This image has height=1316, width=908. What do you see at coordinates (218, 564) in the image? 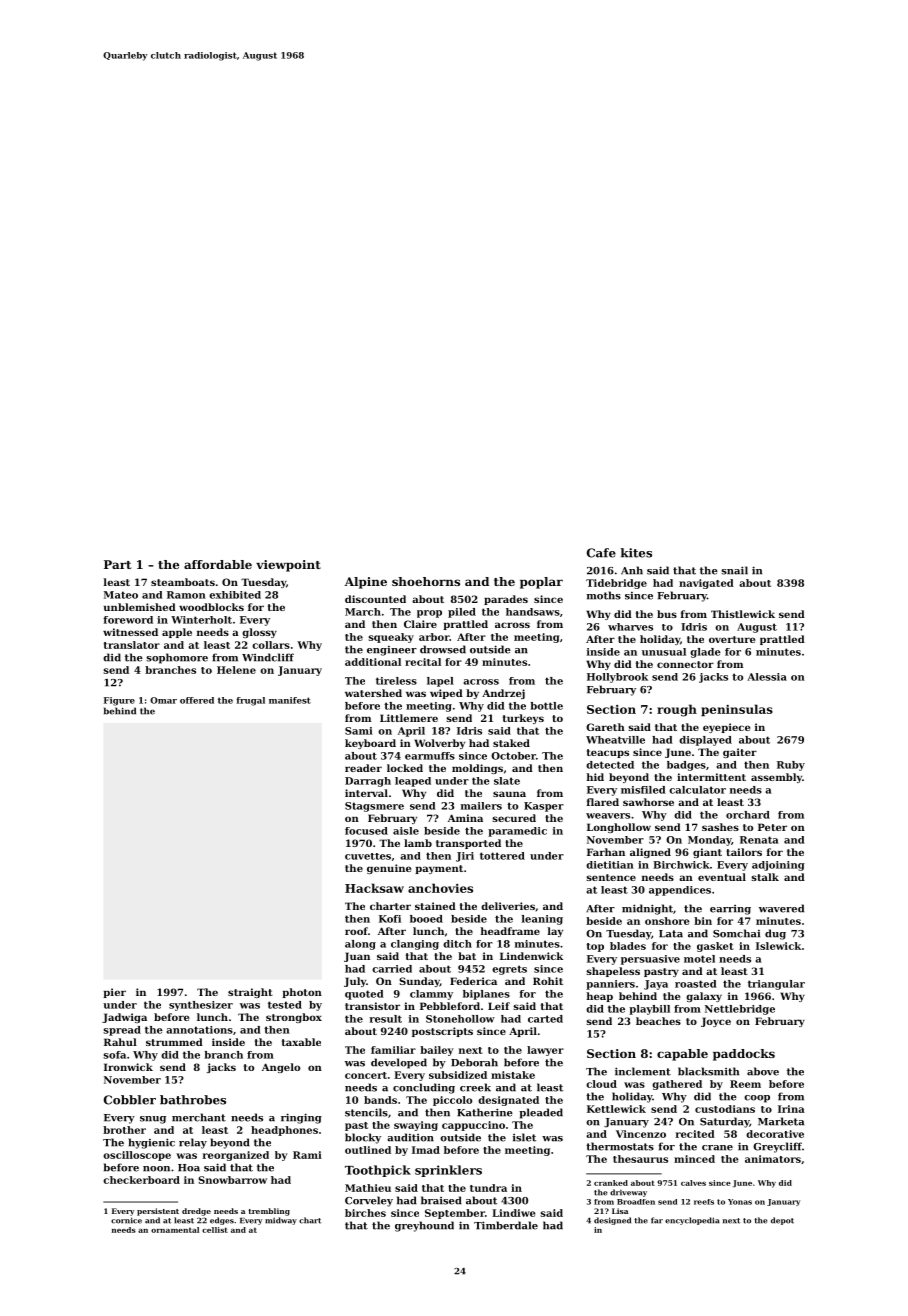
I see `affordable` at bounding box center [218, 564].
